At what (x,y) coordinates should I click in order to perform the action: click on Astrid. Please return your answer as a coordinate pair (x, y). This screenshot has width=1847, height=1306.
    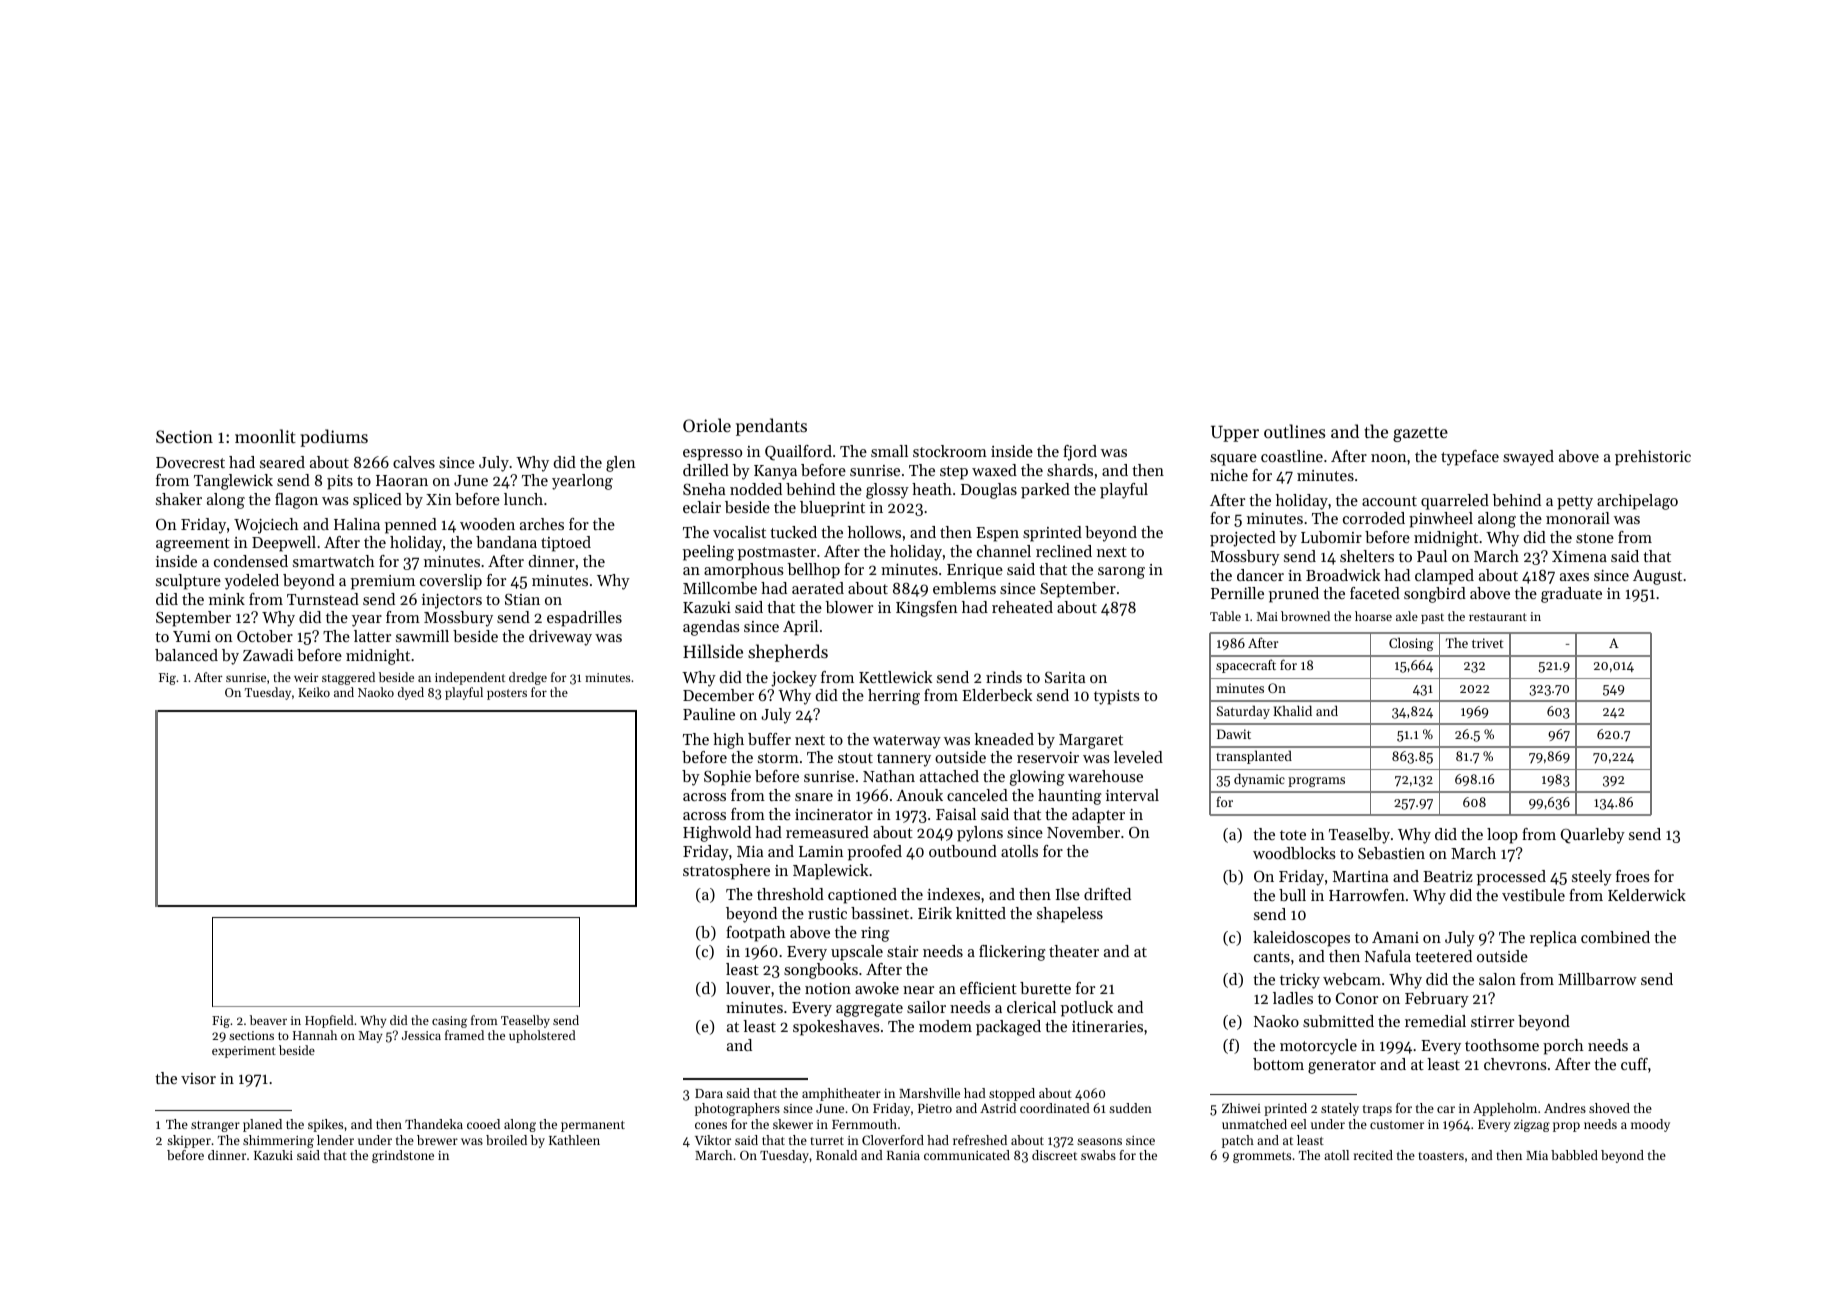
    Looking at the image, I should click on (998, 1108).
